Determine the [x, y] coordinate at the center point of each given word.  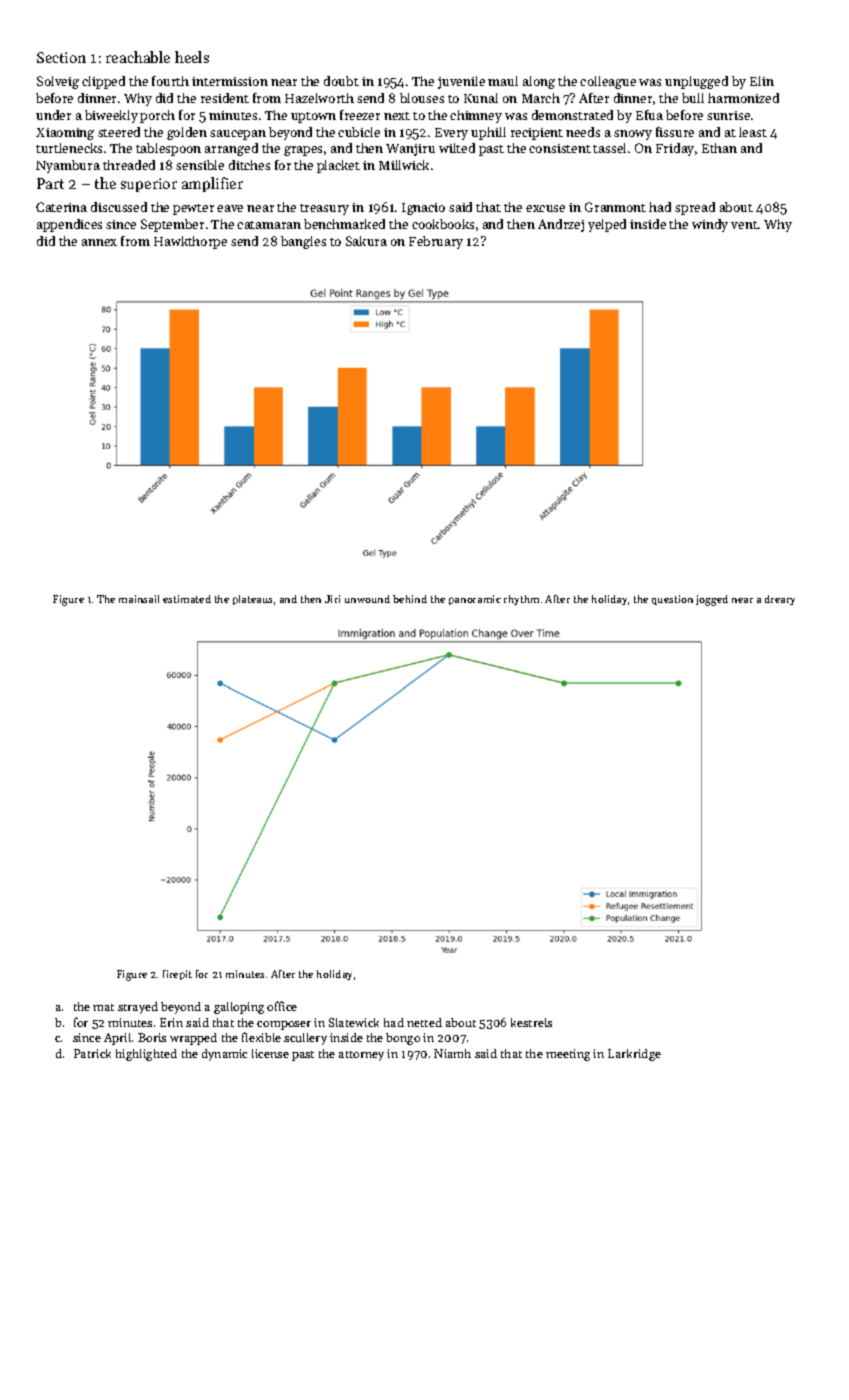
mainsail [139, 599]
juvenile [461, 82]
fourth [170, 81]
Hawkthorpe [190, 242]
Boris [152, 1037]
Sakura [366, 241]
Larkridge [634, 1055]
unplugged [696, 82]
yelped [607, 225]
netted [424, 1022]
